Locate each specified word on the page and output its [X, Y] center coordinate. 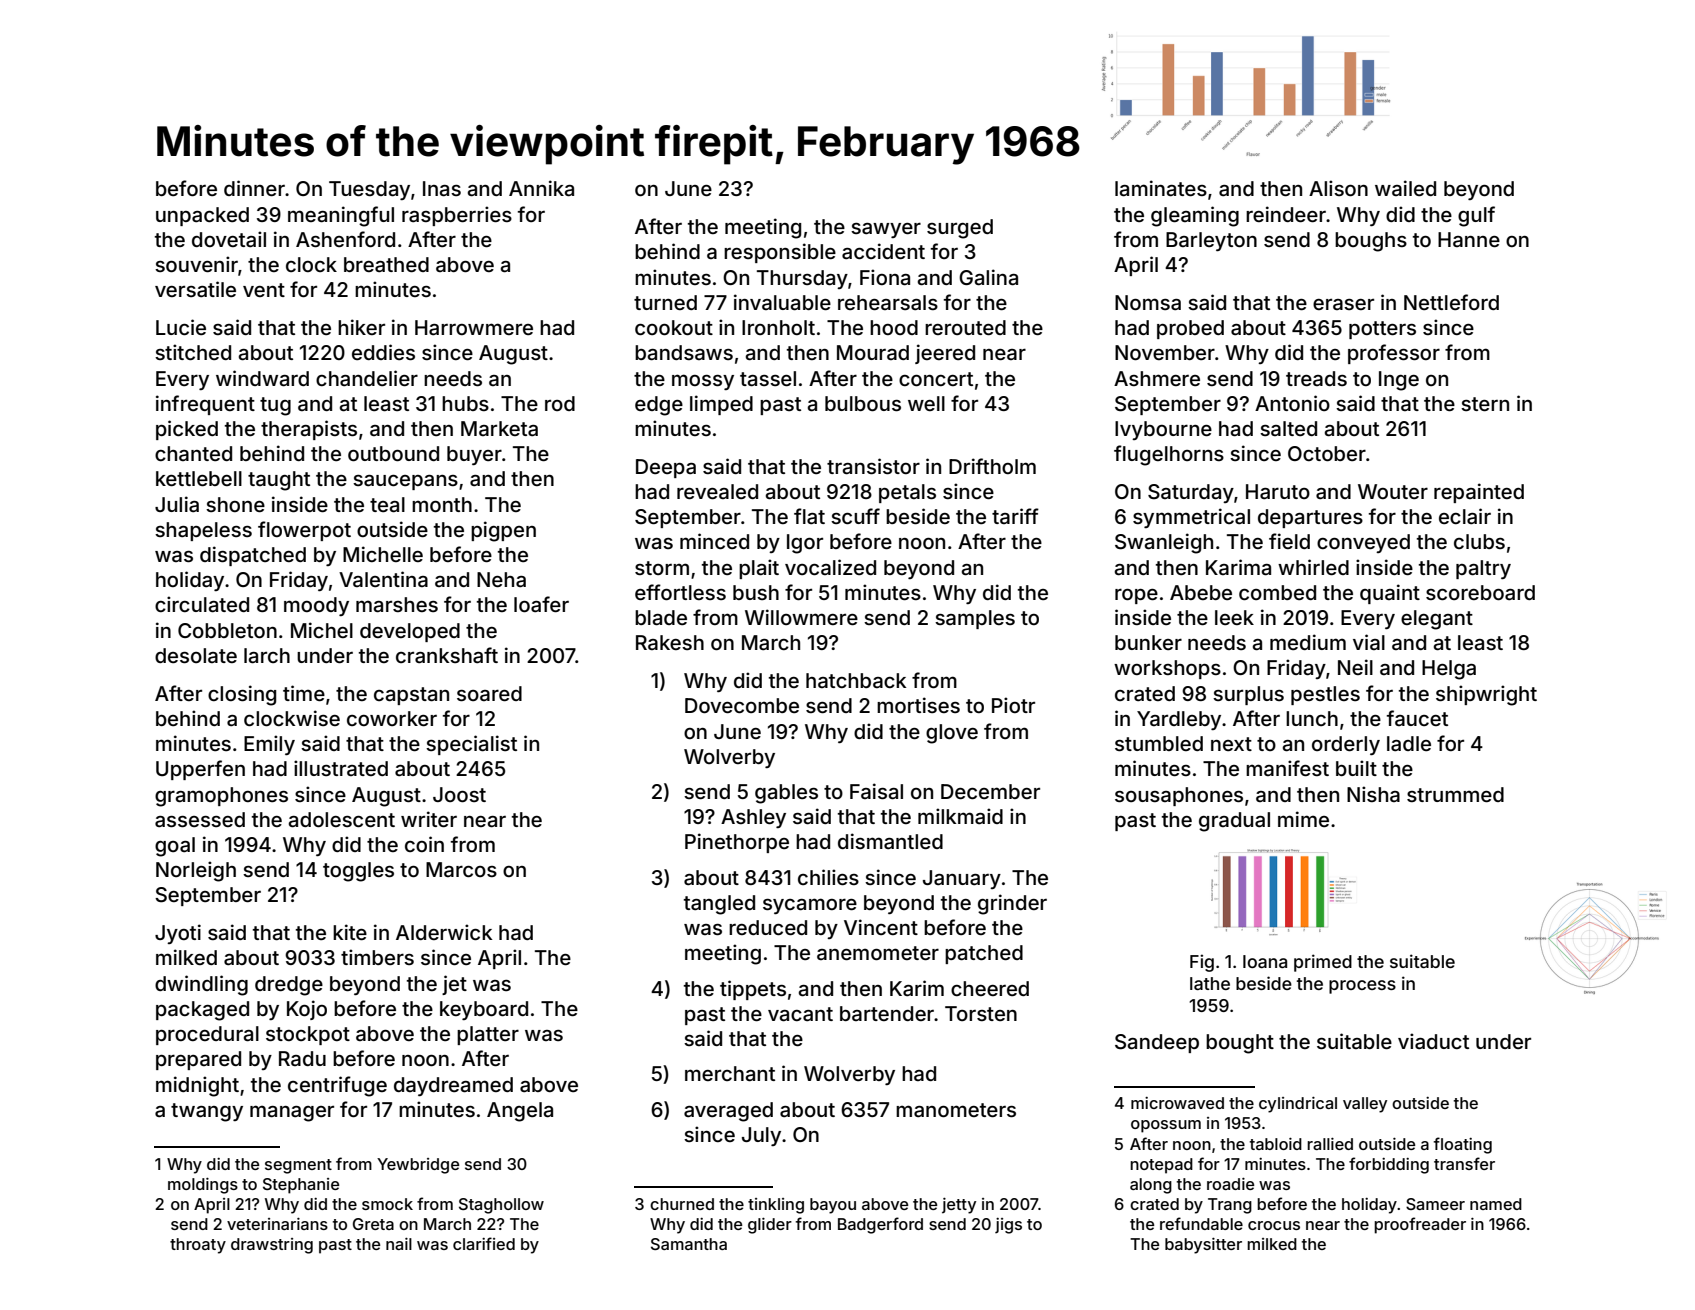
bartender [887, 1013]
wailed [1405, 188]
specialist [471, 745]
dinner [254, 188]
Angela [520, 1112]
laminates [1161, 188]
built [1356, 768]
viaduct [1433, 1041]
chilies [828, 877]
